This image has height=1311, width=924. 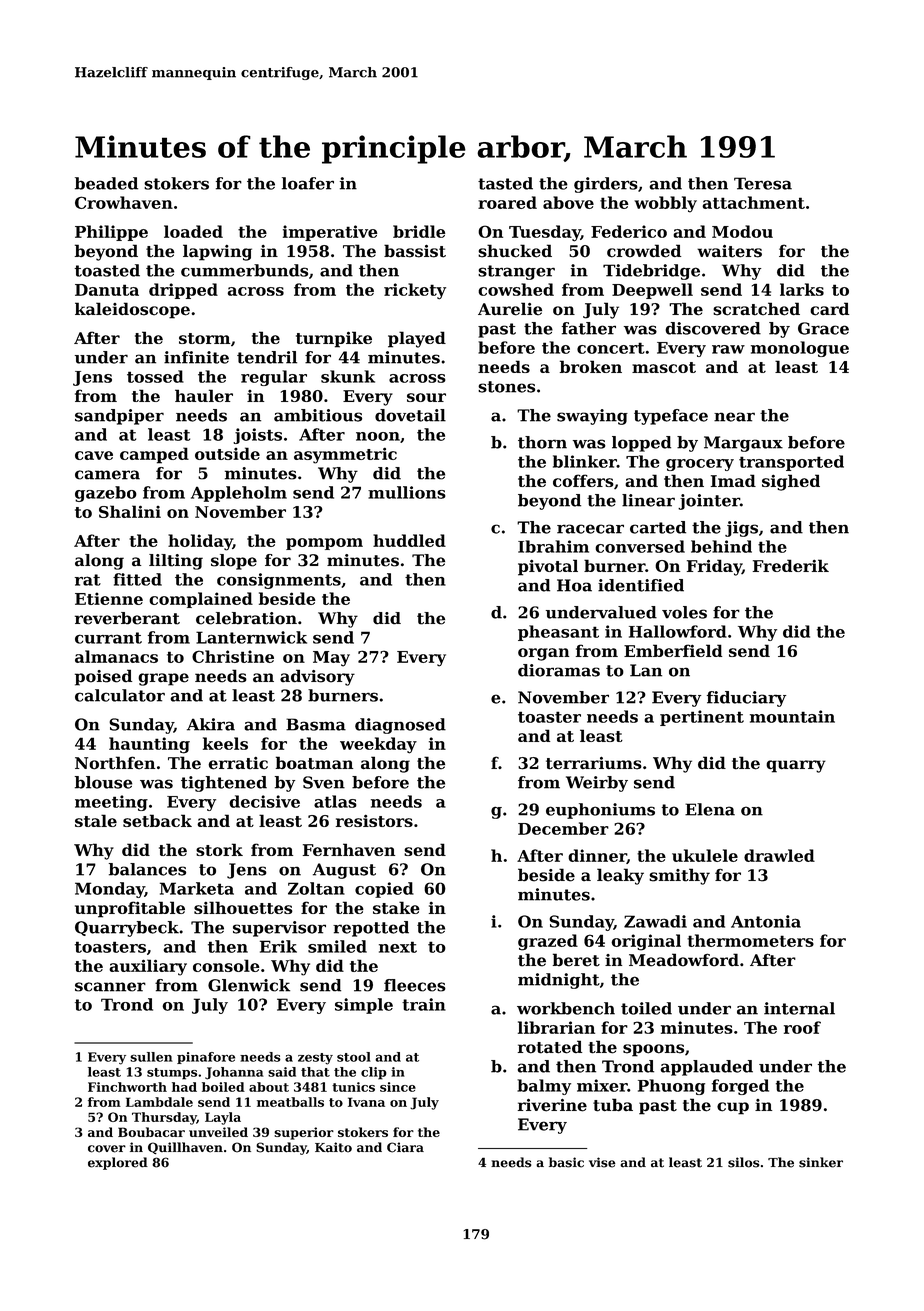 What do you see at coordinates (664, 367) in the image?
I see `mascot` at bounding box center [664, 367].
